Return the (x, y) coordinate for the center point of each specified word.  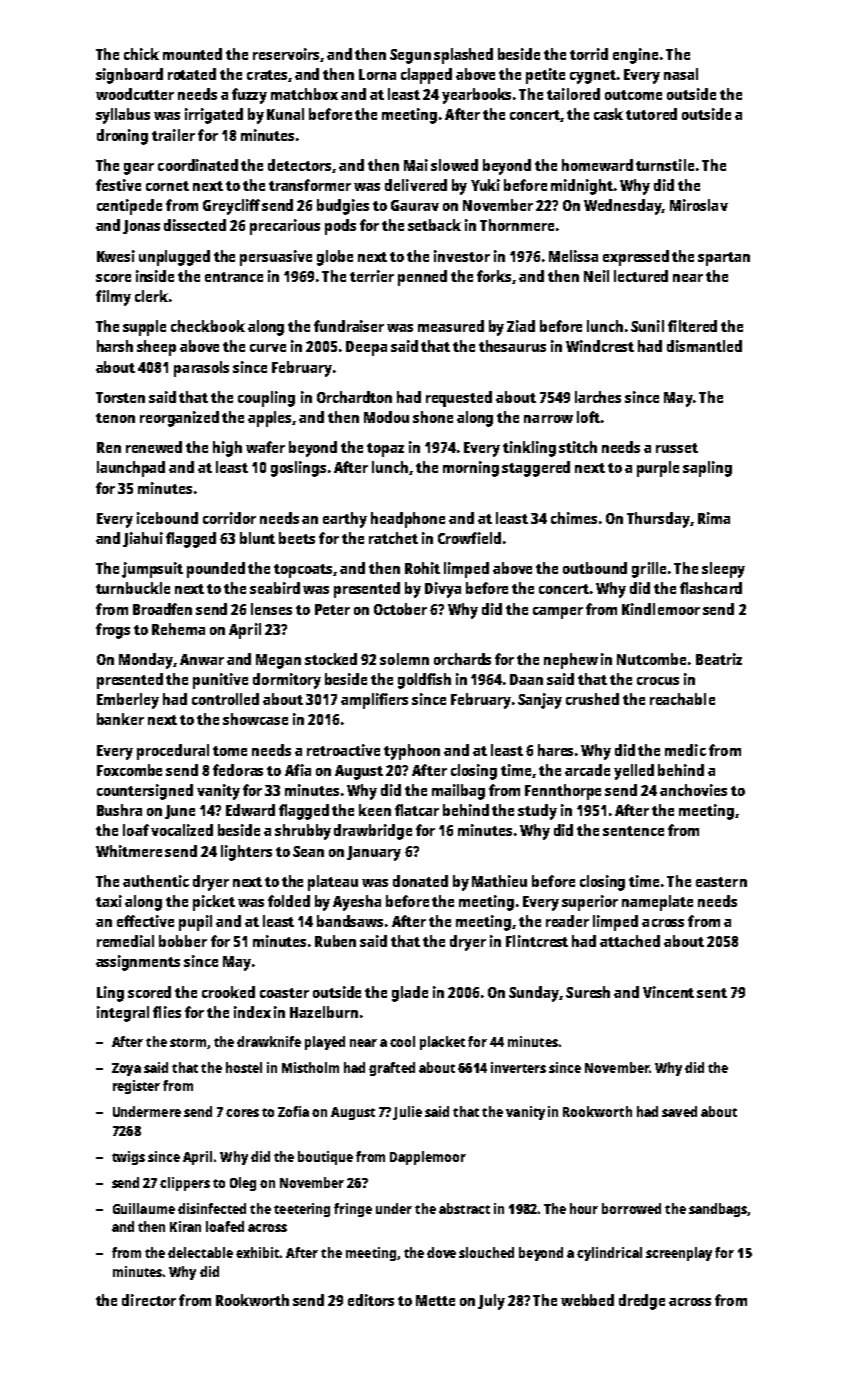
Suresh (588, 992)
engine (635, 56)
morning (471, 469)
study (537, 812)
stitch (578, 447)
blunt (257, 538)
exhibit (257, 1252)
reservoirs (287, 55)
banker (120, 719)
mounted (192, 54)
